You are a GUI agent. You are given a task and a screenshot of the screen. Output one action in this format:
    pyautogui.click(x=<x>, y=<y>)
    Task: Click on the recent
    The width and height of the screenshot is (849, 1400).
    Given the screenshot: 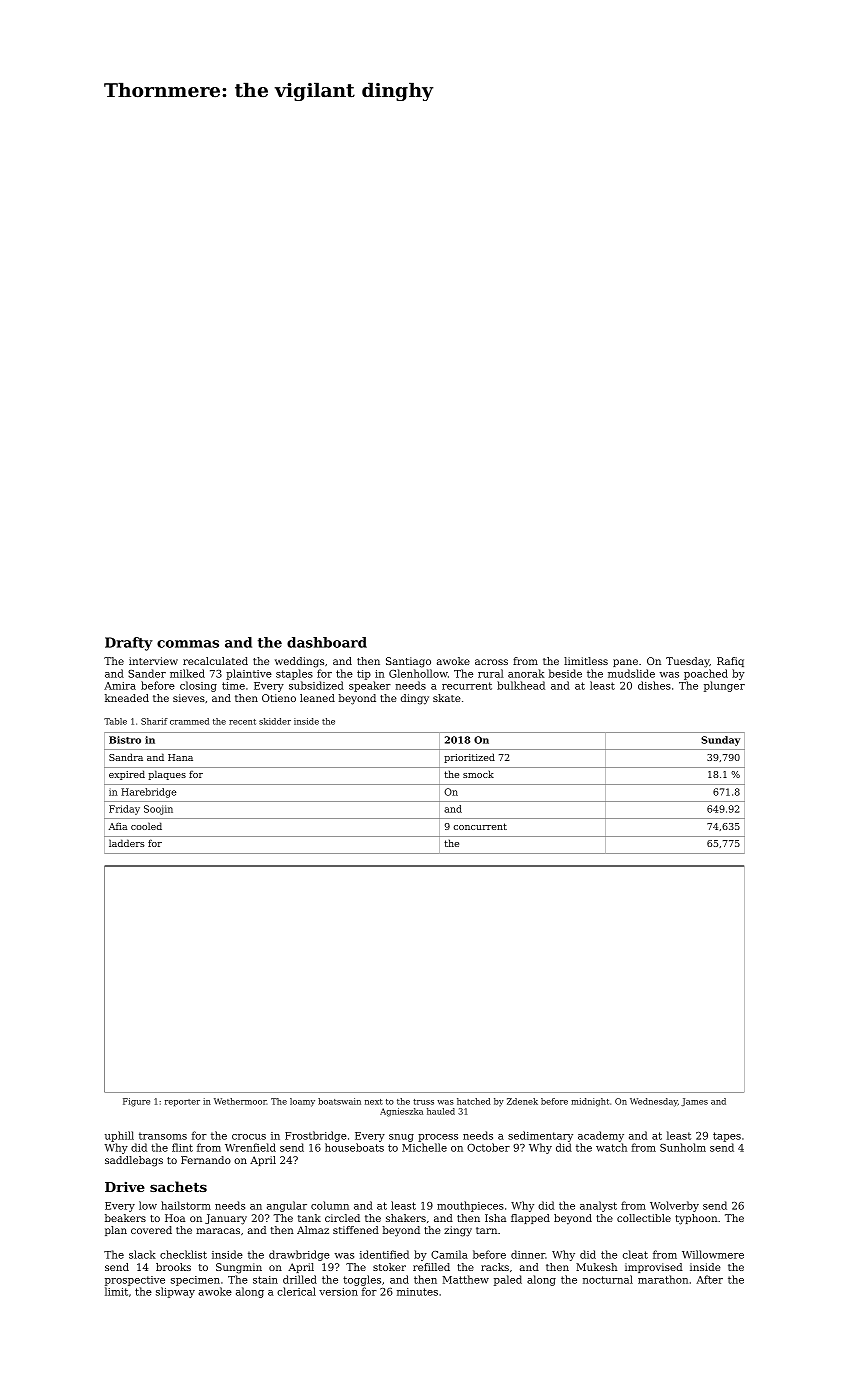 What is the action you would take?
    pyautogui.click(x=242, y=722)
